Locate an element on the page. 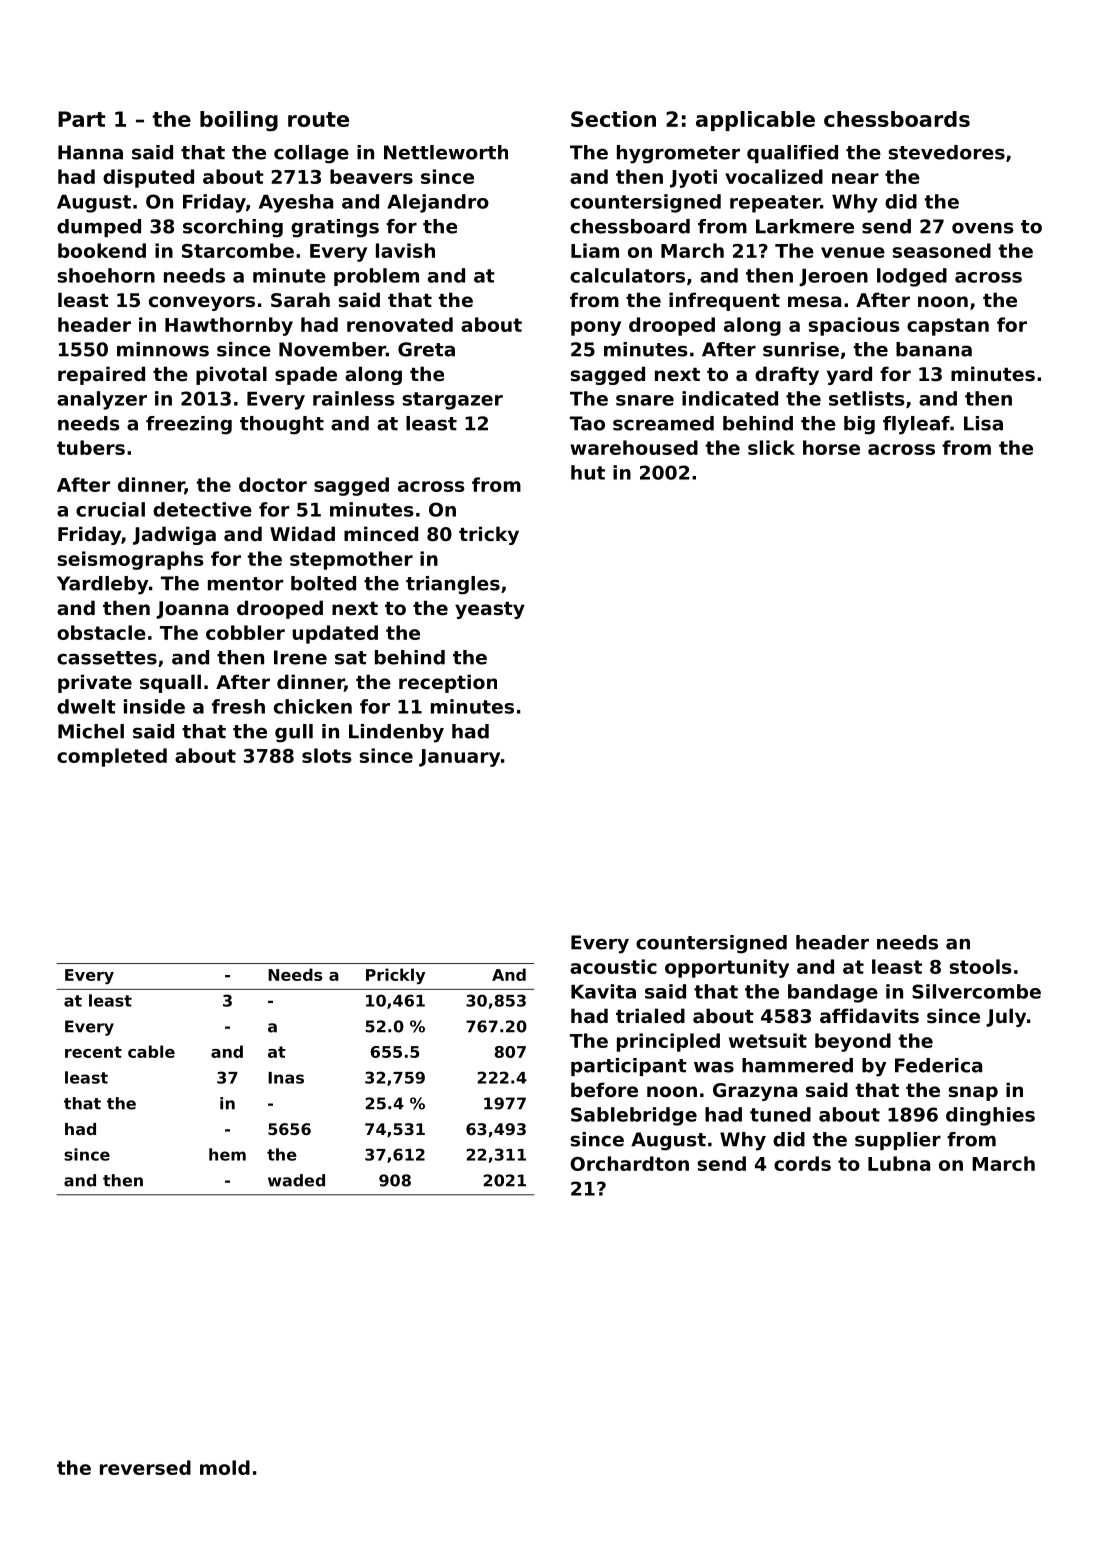 The height and width of the image is (1568, 1104). qualified is located at coordinates (792, 154).
